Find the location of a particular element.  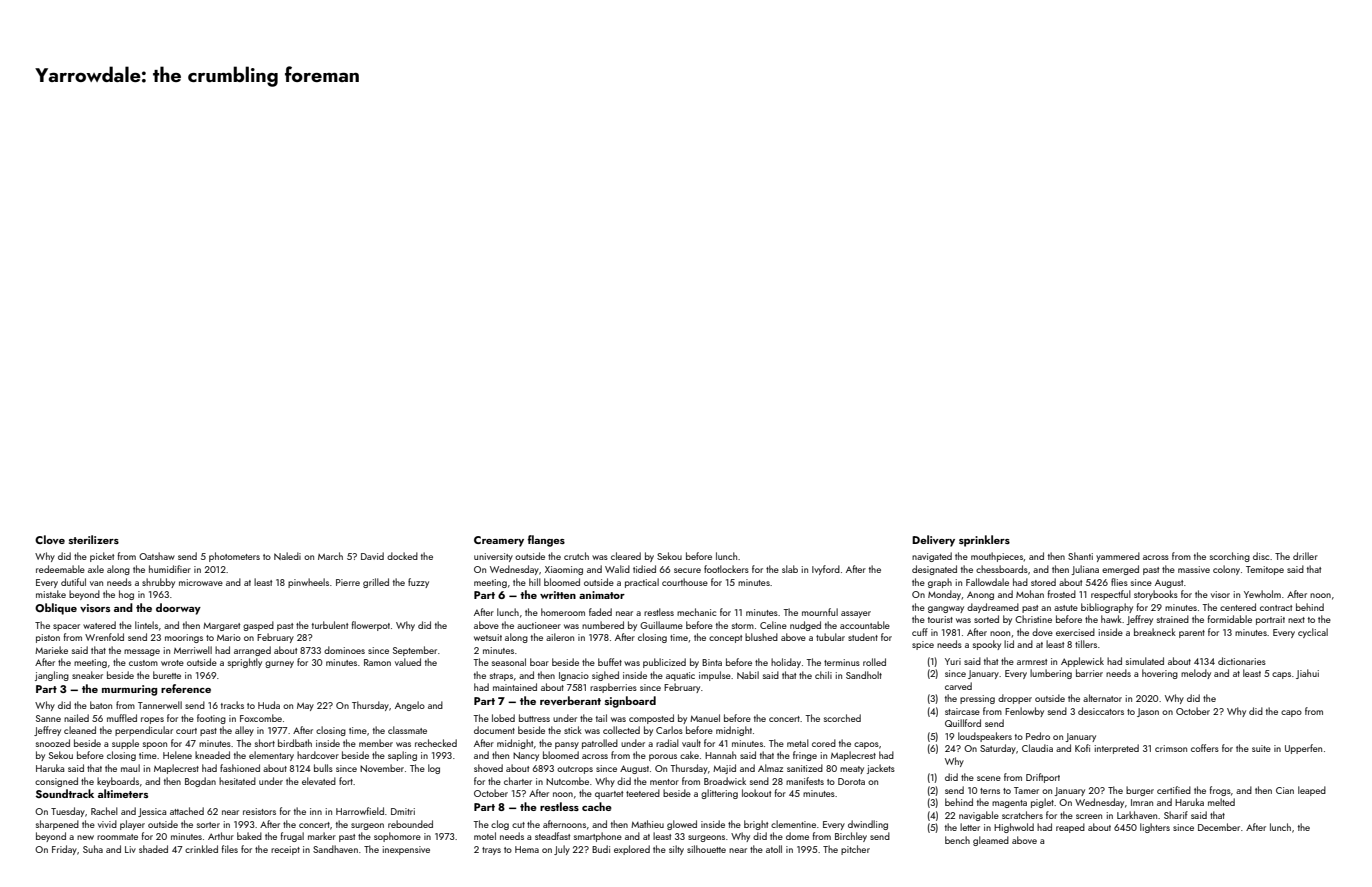

aileron is located at coordinates (560, 637).
